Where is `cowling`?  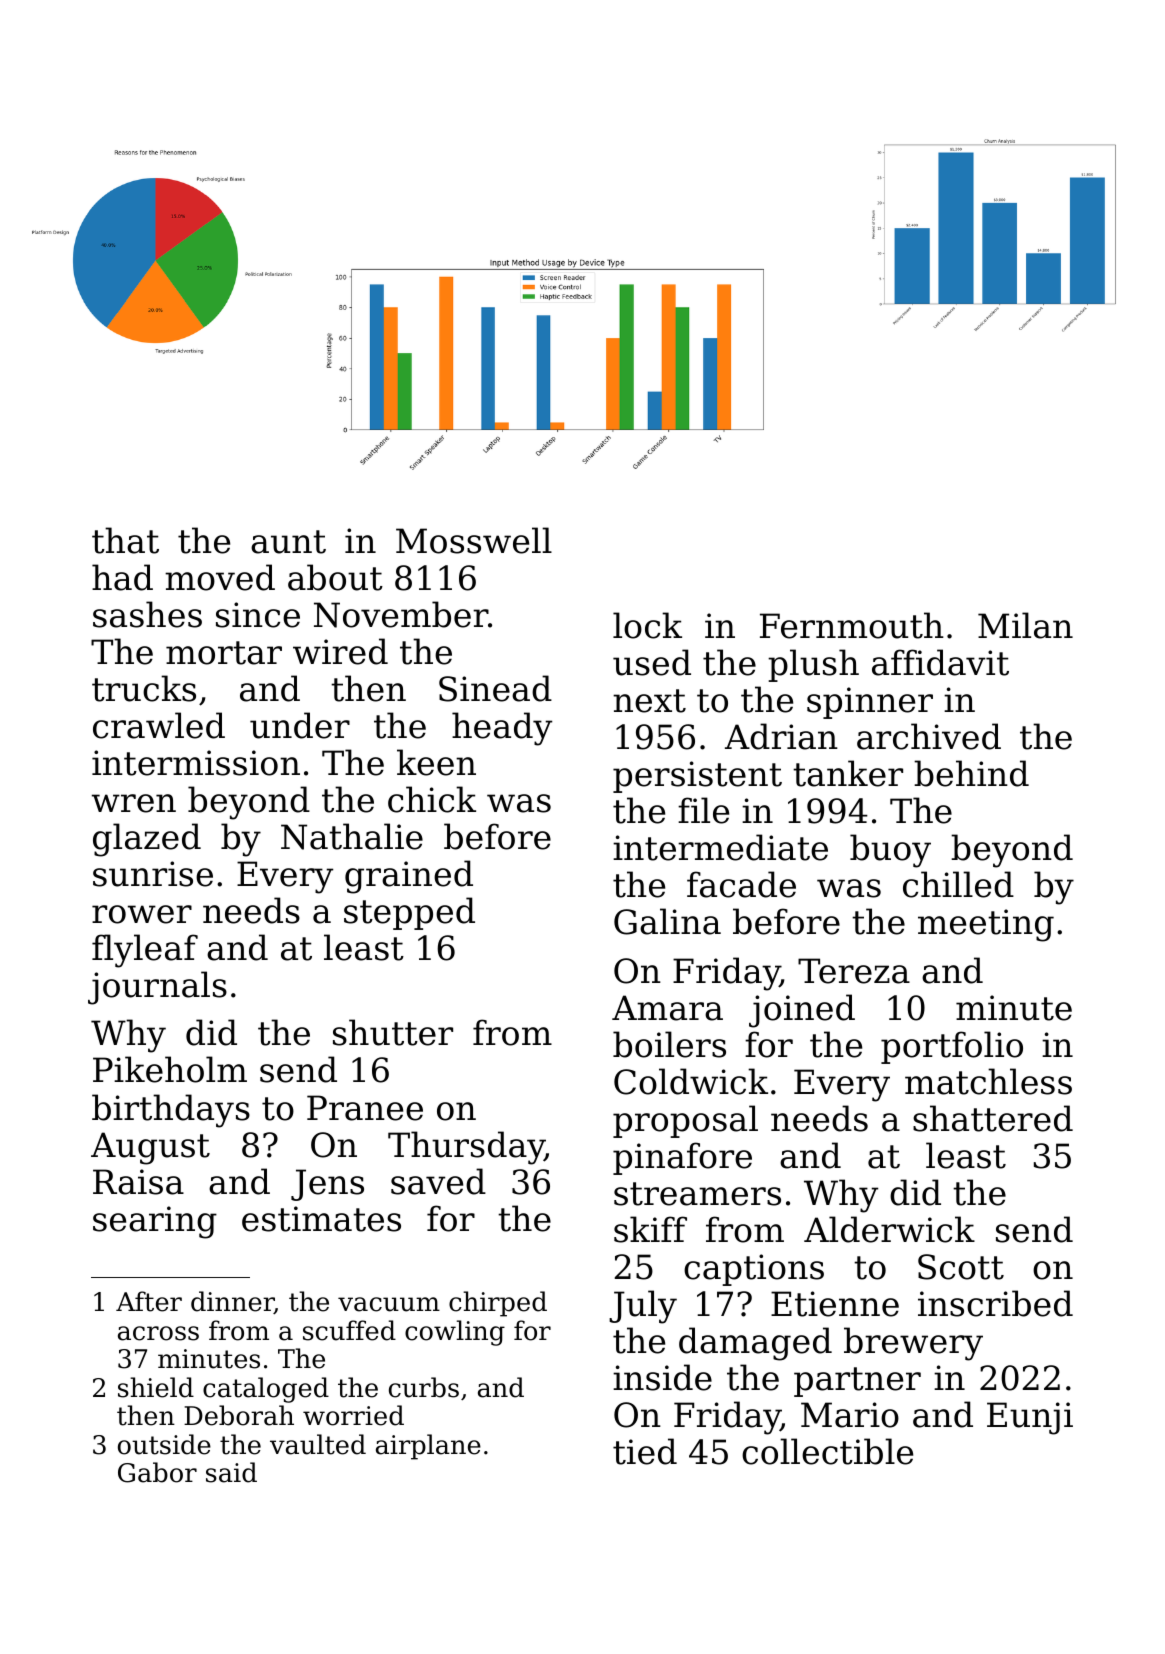
cowling is located at coordinates (455, 1333).
